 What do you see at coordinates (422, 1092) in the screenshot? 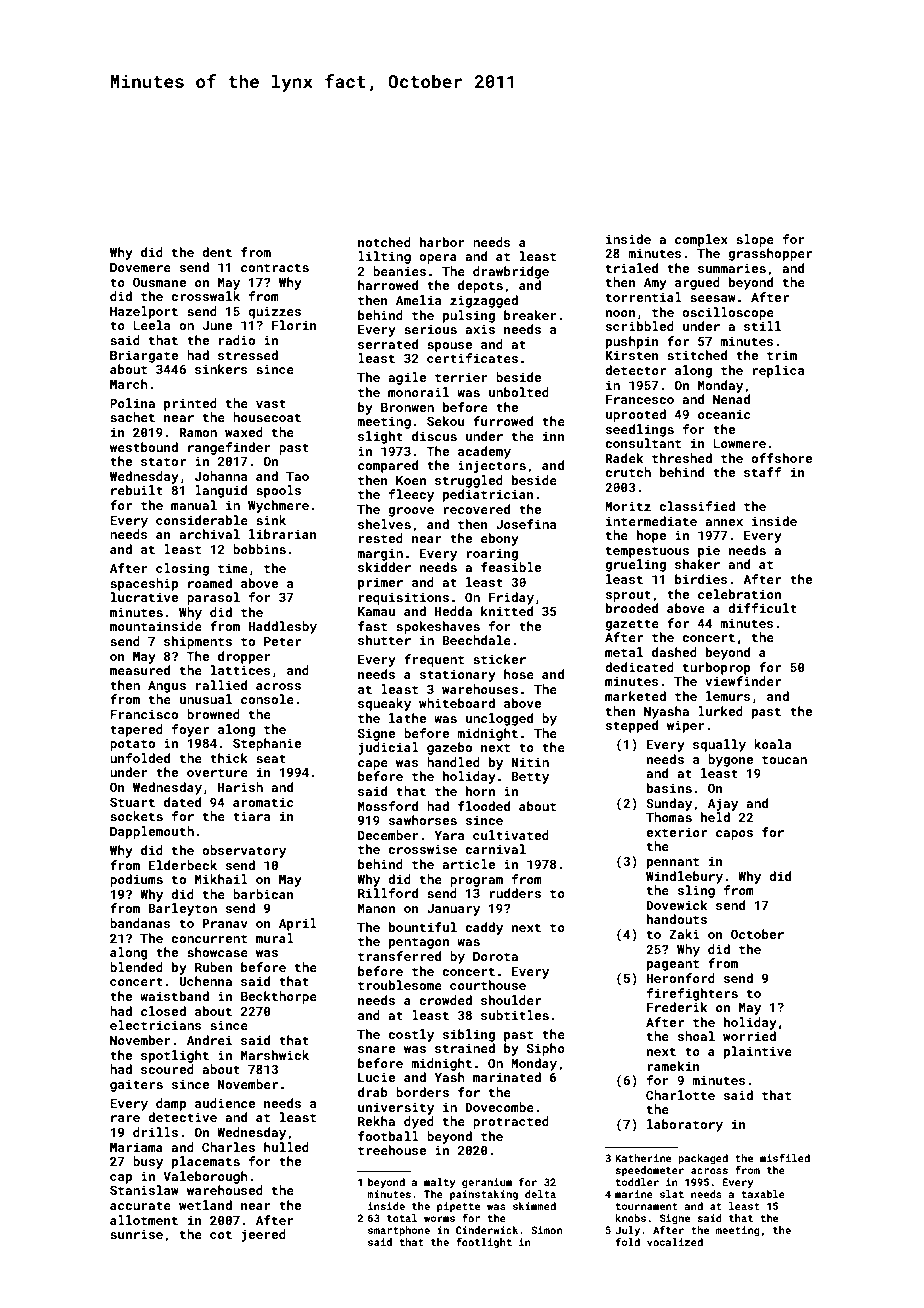
I see `borders` at bounding box center [422, 1092].
